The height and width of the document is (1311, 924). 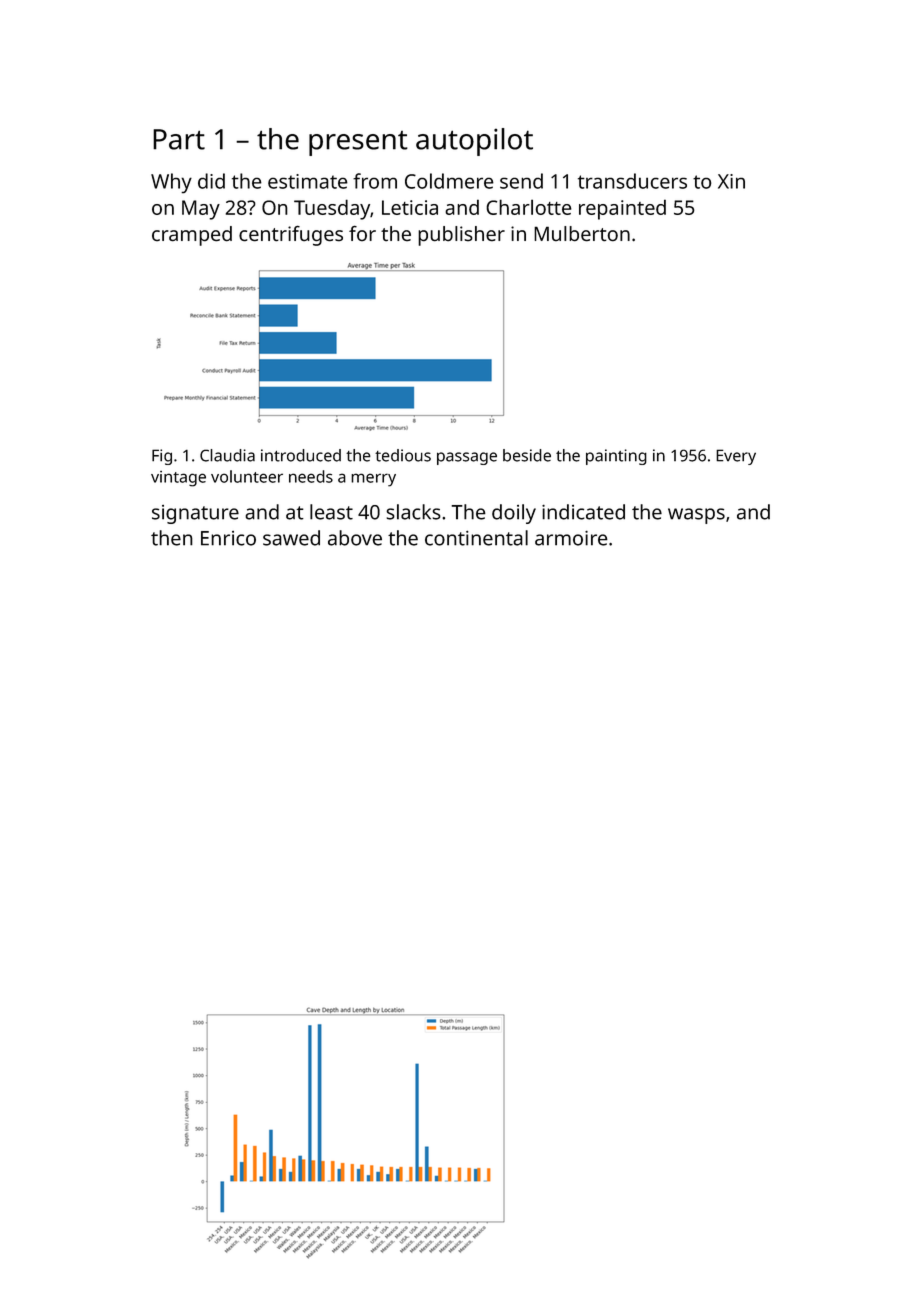 What do you see at coordinates (403, 455) in the document?
I see `tedious` at bounding box center [403, 455].
